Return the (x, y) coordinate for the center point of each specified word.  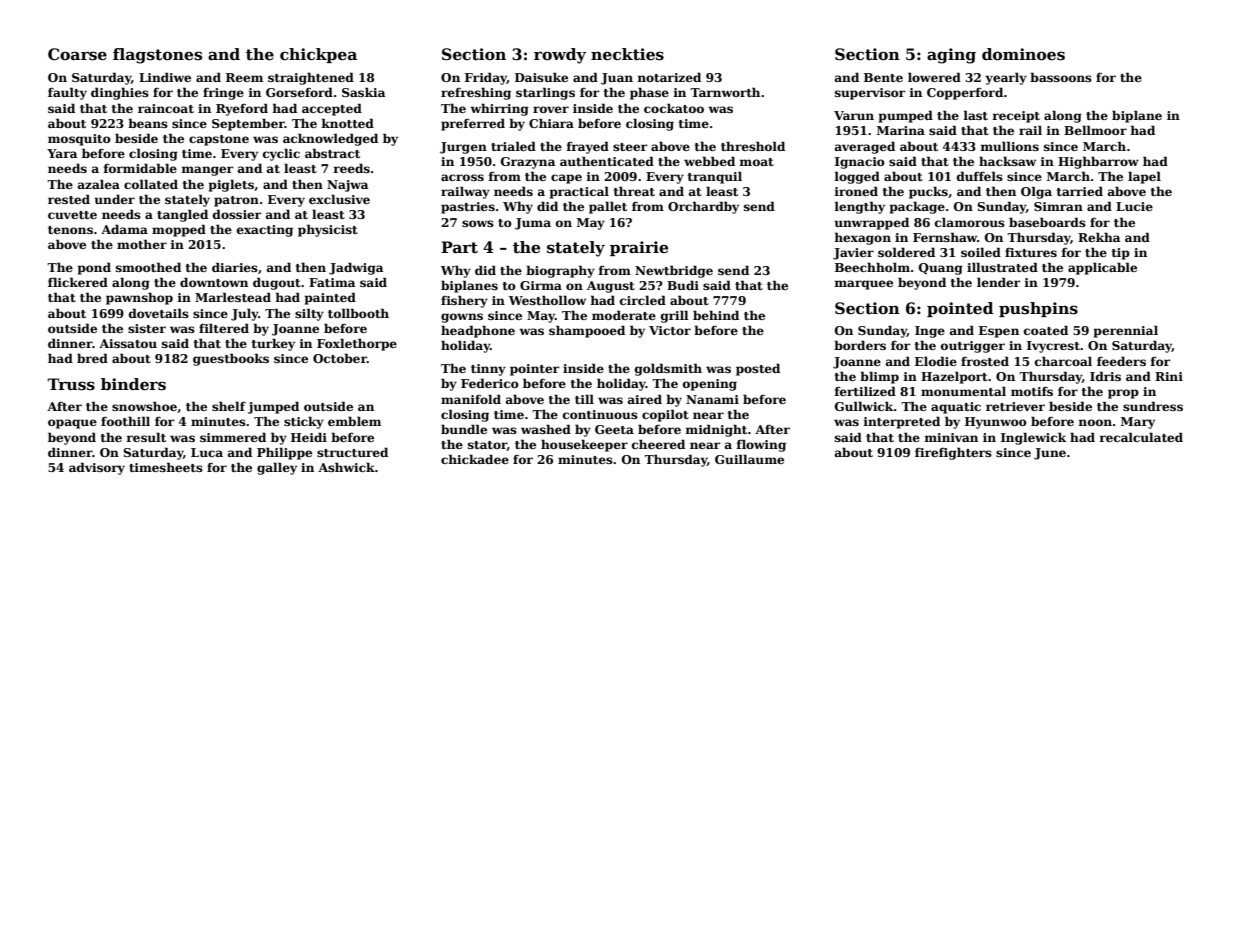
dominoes (1023, 54)
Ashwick (346, 467)
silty (309, 314)
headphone (478, 331)
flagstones (157, 56)
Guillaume (749, 459)
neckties (627, 54)
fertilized (865, 391)
